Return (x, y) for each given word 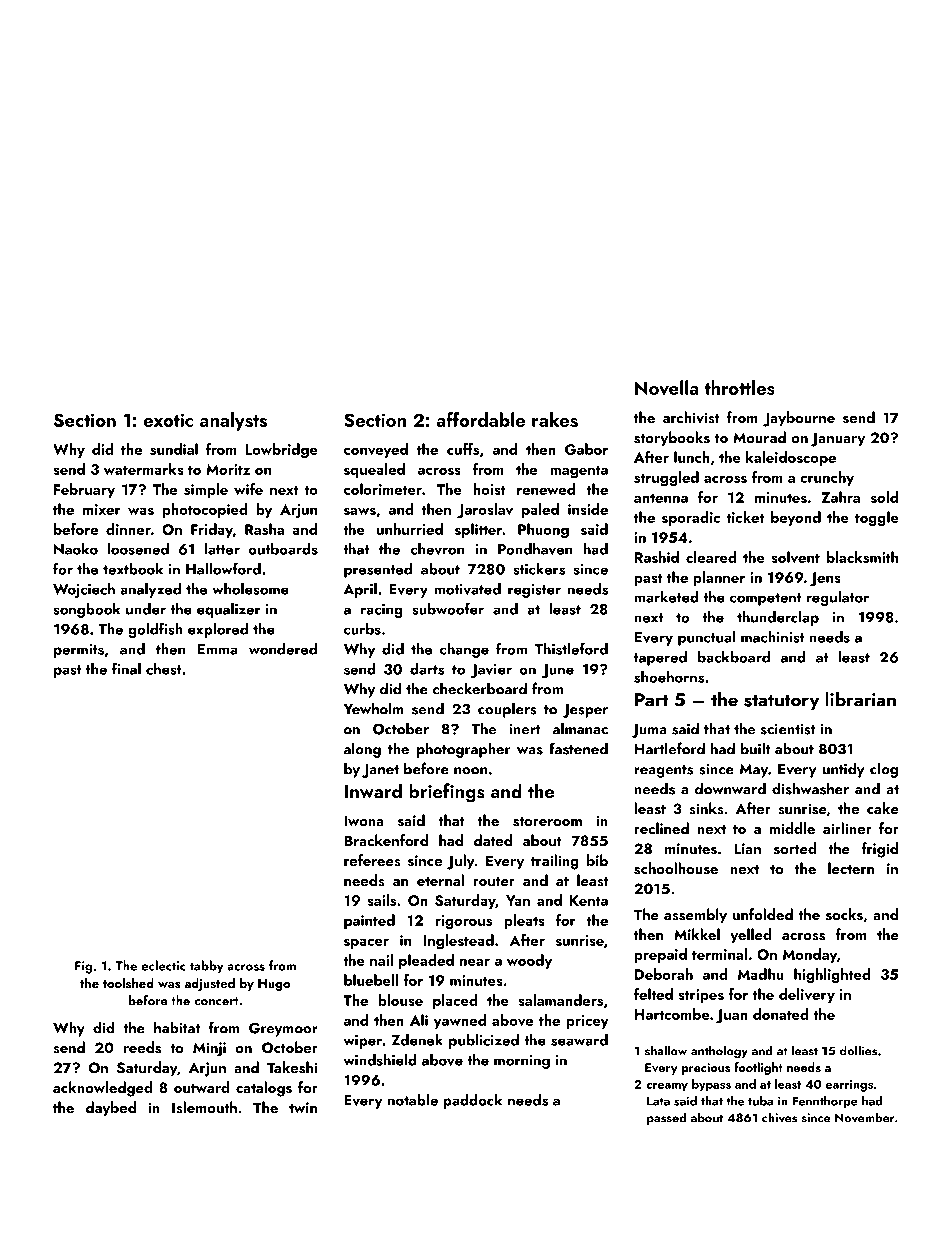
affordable (480, 419)
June (558, 671)
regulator (838, 598)
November (865, 1117)
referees (372, 860)
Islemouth (204, 1107)
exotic (168, 420)
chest (164, 669)
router (494, 881)
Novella (666, 387)
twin (303, 1107)
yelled (751, 936)
